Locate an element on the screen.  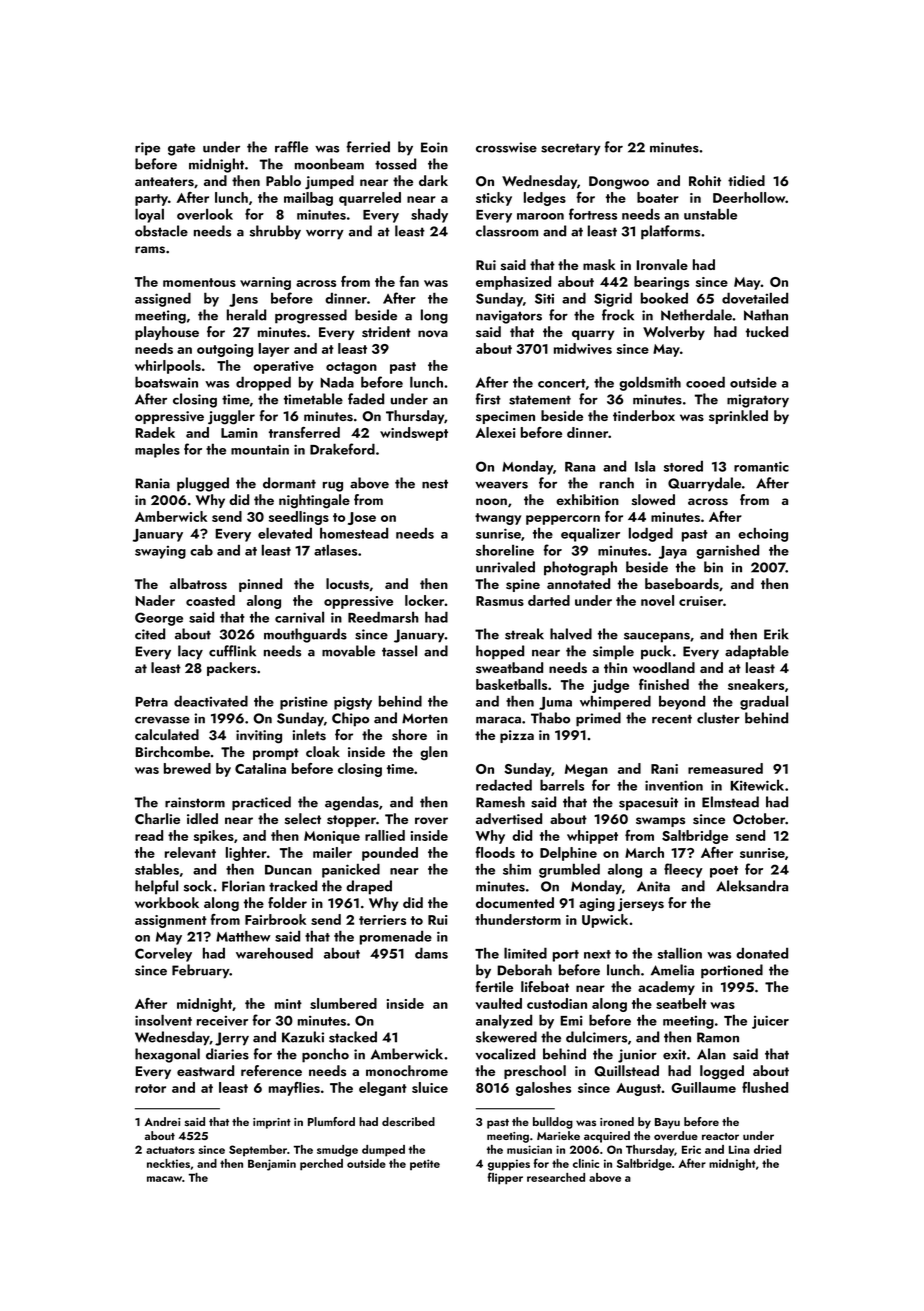
ferried is located at coordinates (368, 147).
